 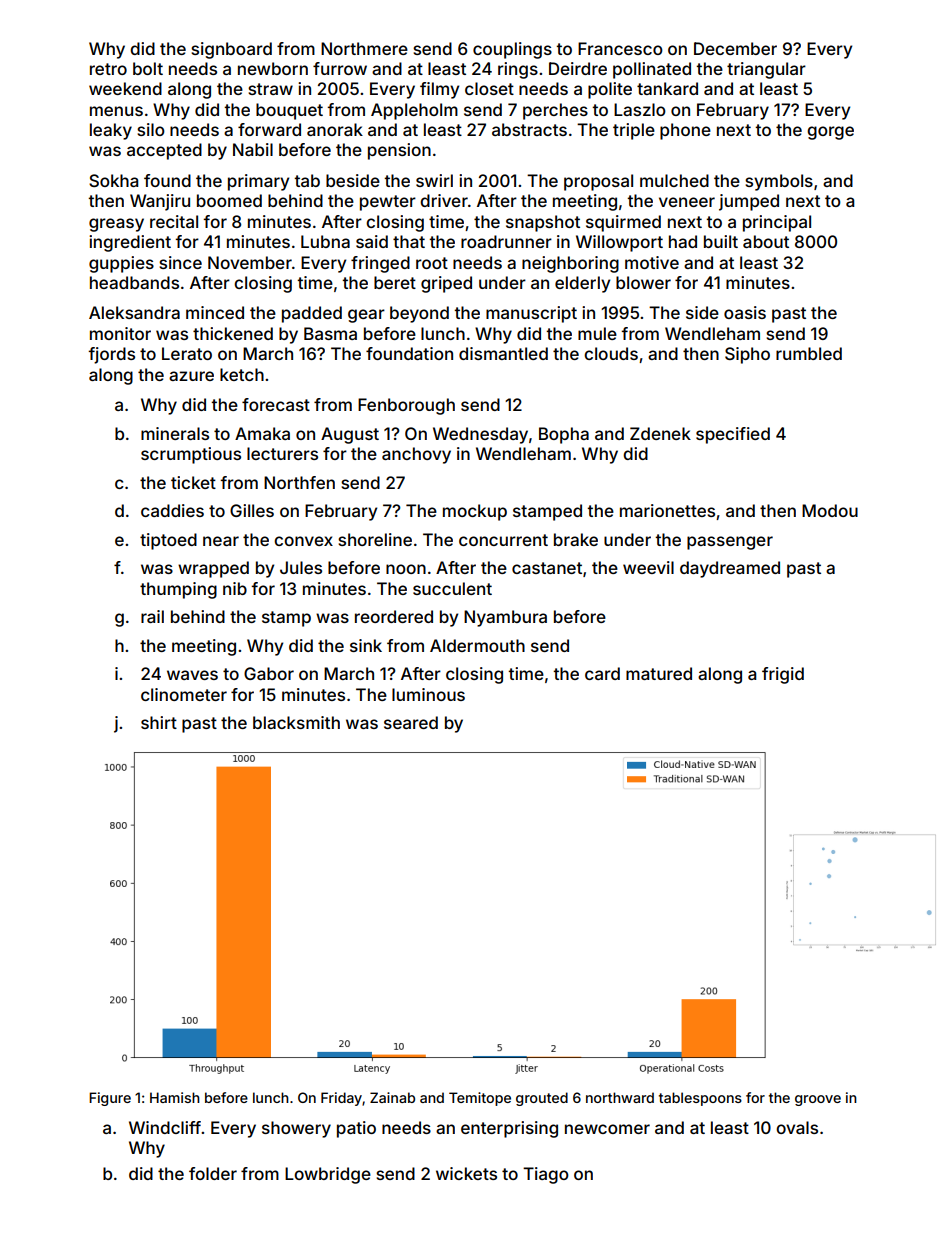 What do you see at coordinates (512, 50) in the document?
I see `couplings` at bounding box center [512, 50].
